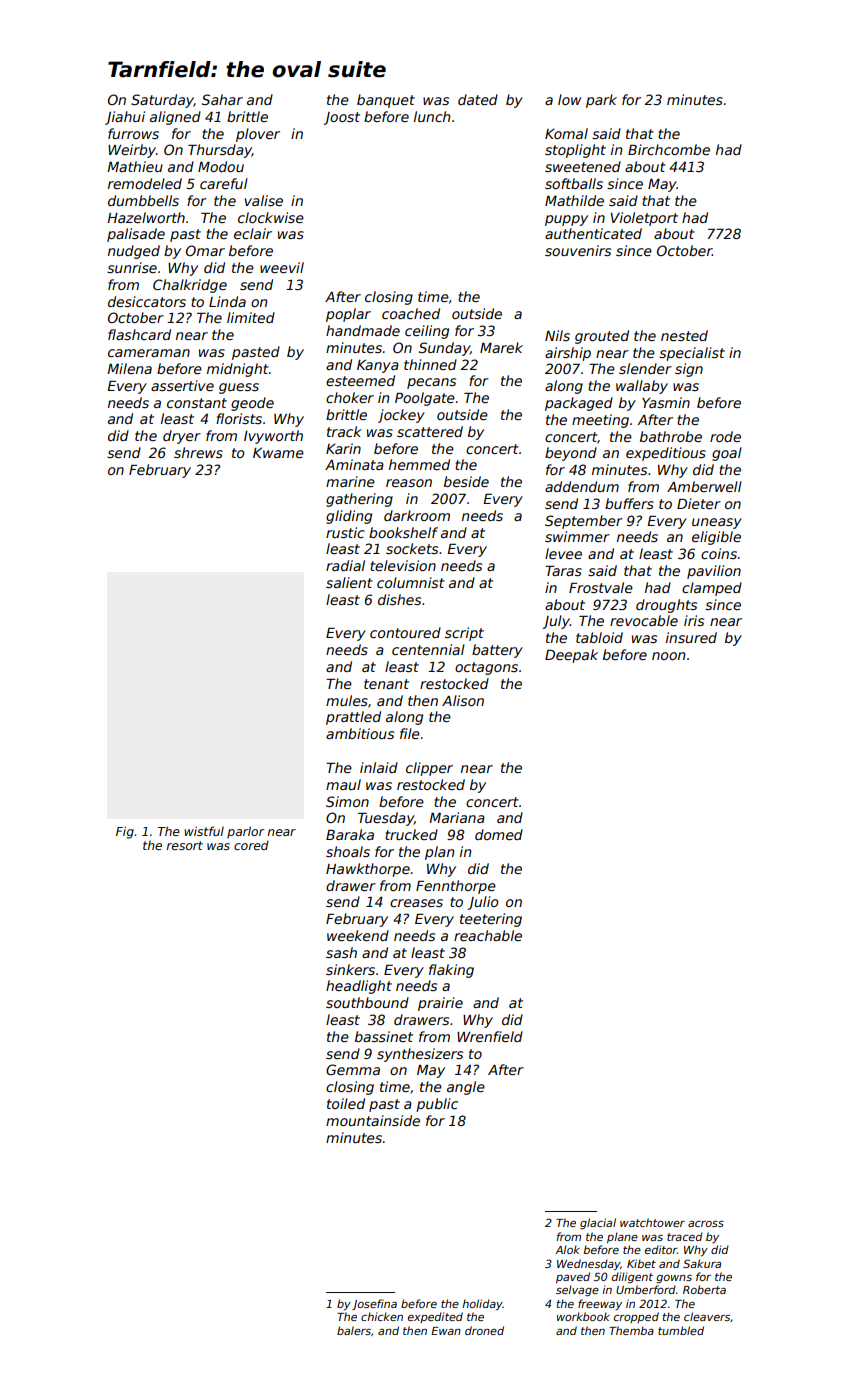 Image resolution: width=849 pixels, height=1400 pixels. Describe the element at coordinates (368, 870) in the image. I see `Hawkthorpe` at that location.
